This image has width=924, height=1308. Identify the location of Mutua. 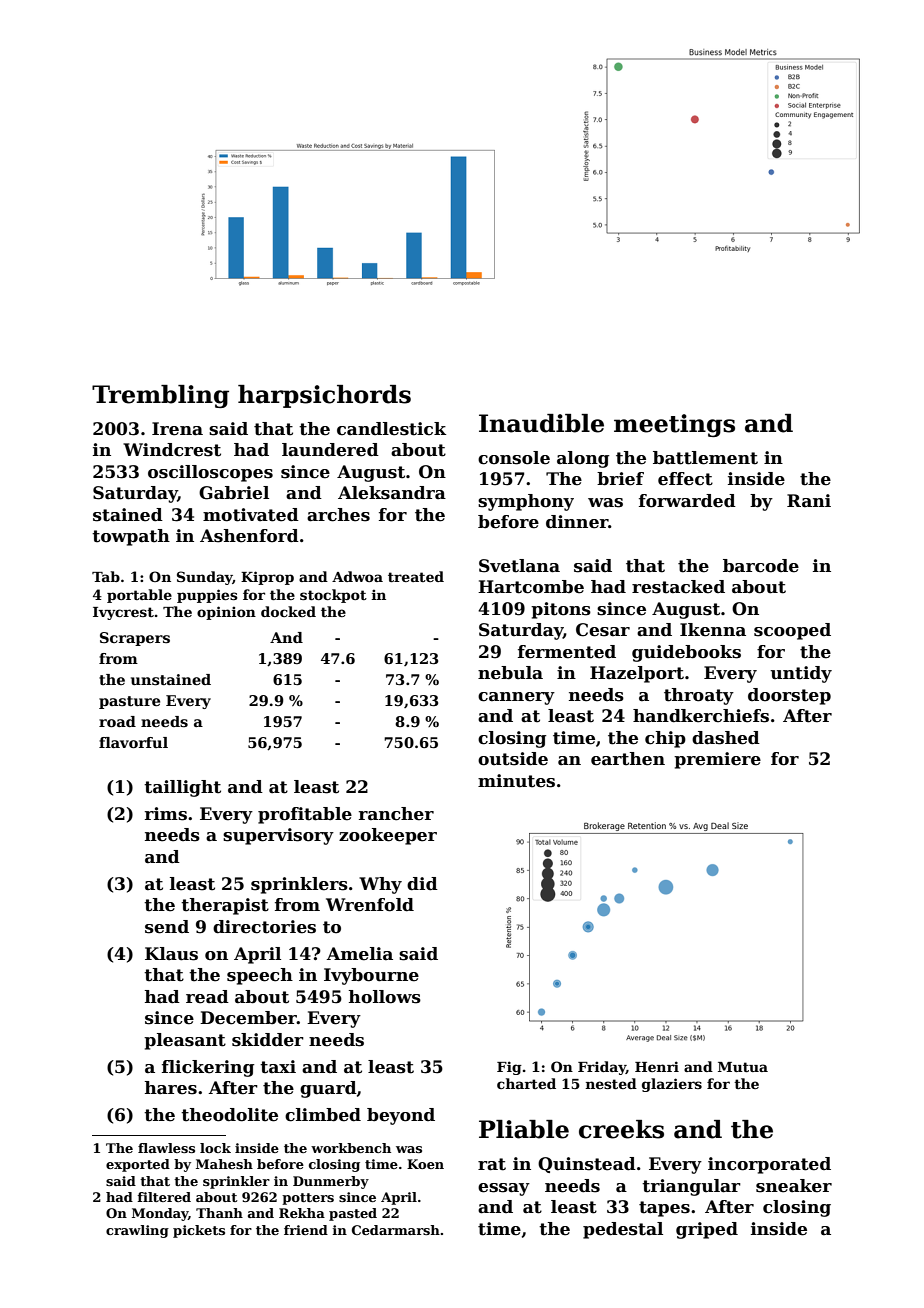
(743, 1067).
